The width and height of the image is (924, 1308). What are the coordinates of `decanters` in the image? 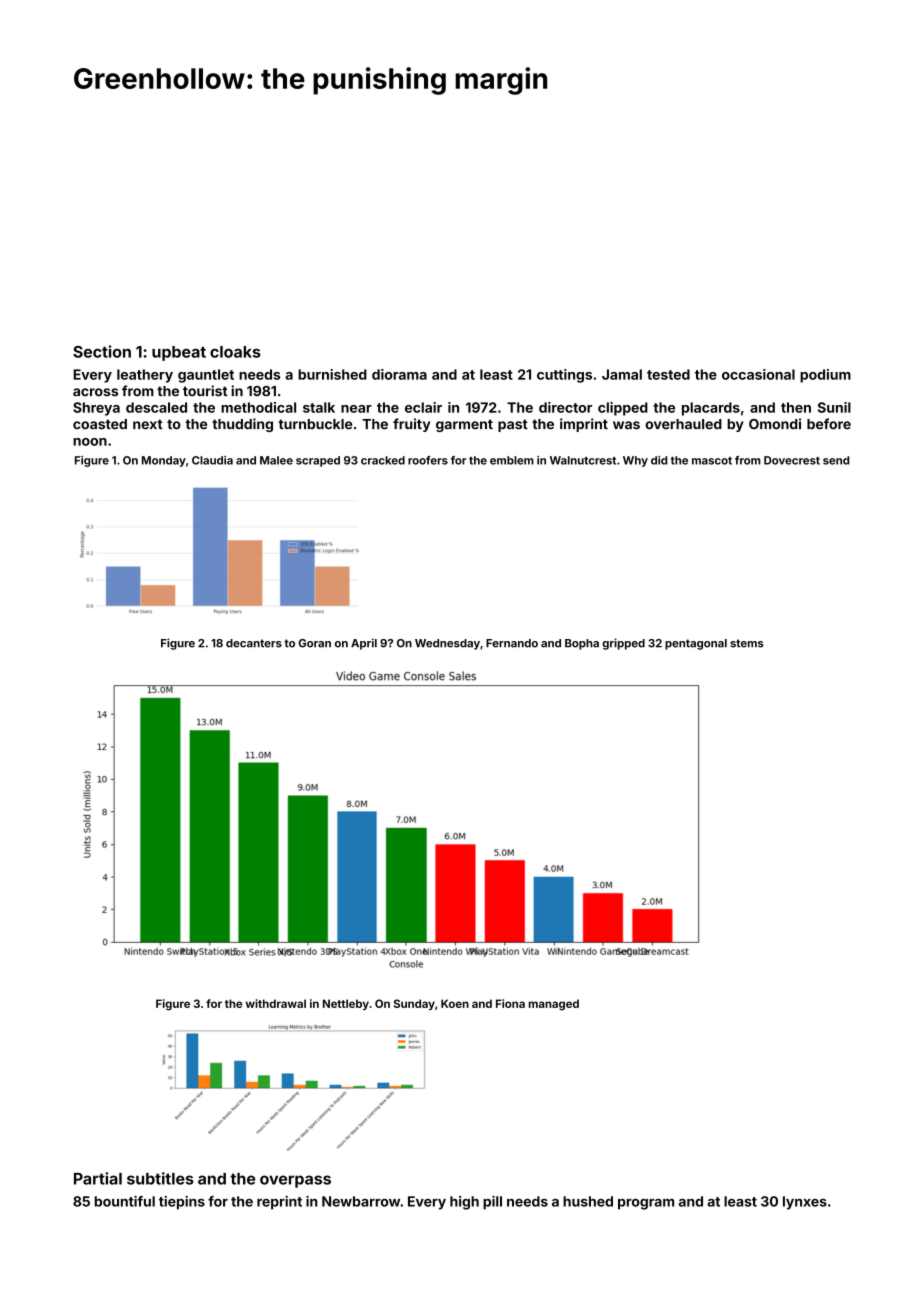 It's located at (254, 643).
